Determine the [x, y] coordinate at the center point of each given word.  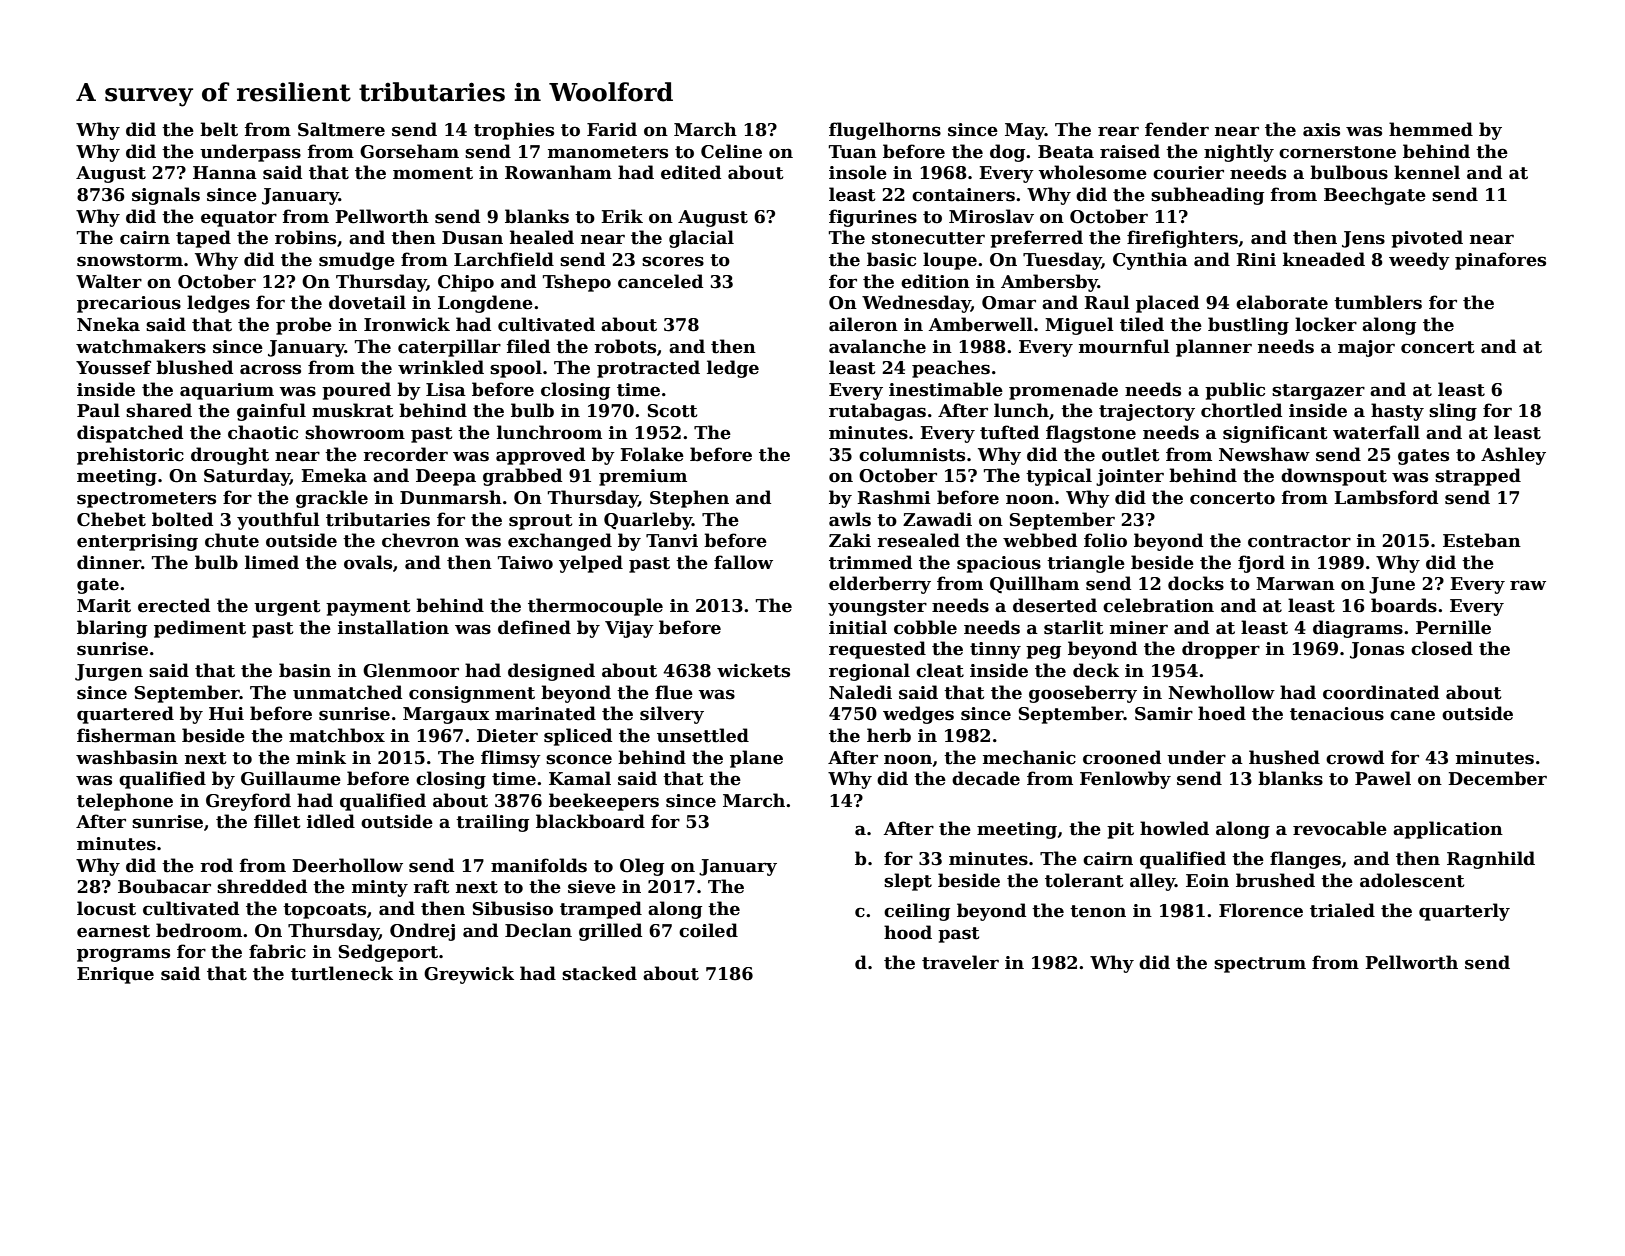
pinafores [1500, 261]
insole [858, 172]
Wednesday [916, 304]
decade [986, 778]
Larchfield [504, 259]
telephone [125, 802]
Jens [1363, 239]
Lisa [446, 390]
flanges [1305, 860]
